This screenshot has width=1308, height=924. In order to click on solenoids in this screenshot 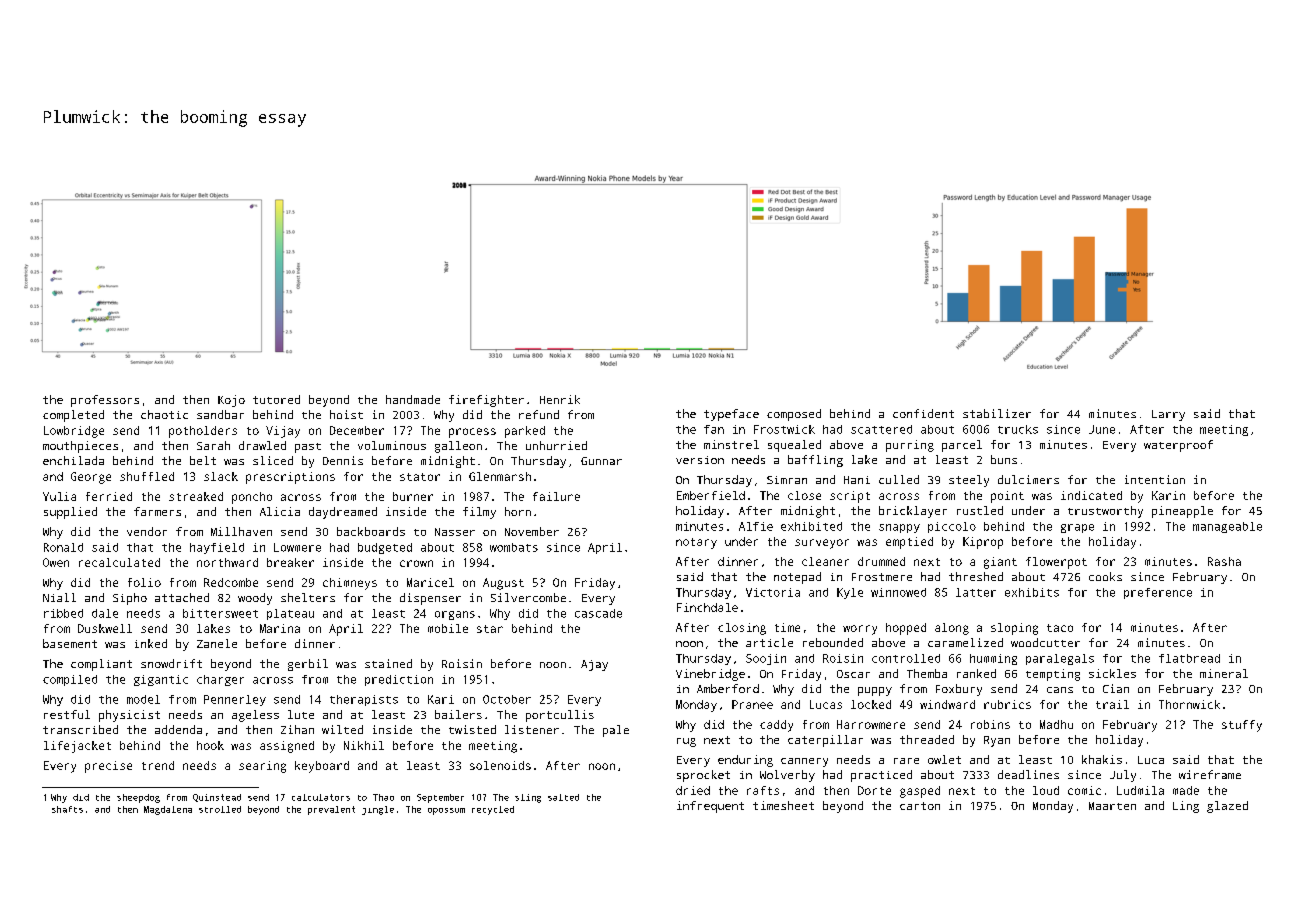, I will do `click(500, 765)`.
